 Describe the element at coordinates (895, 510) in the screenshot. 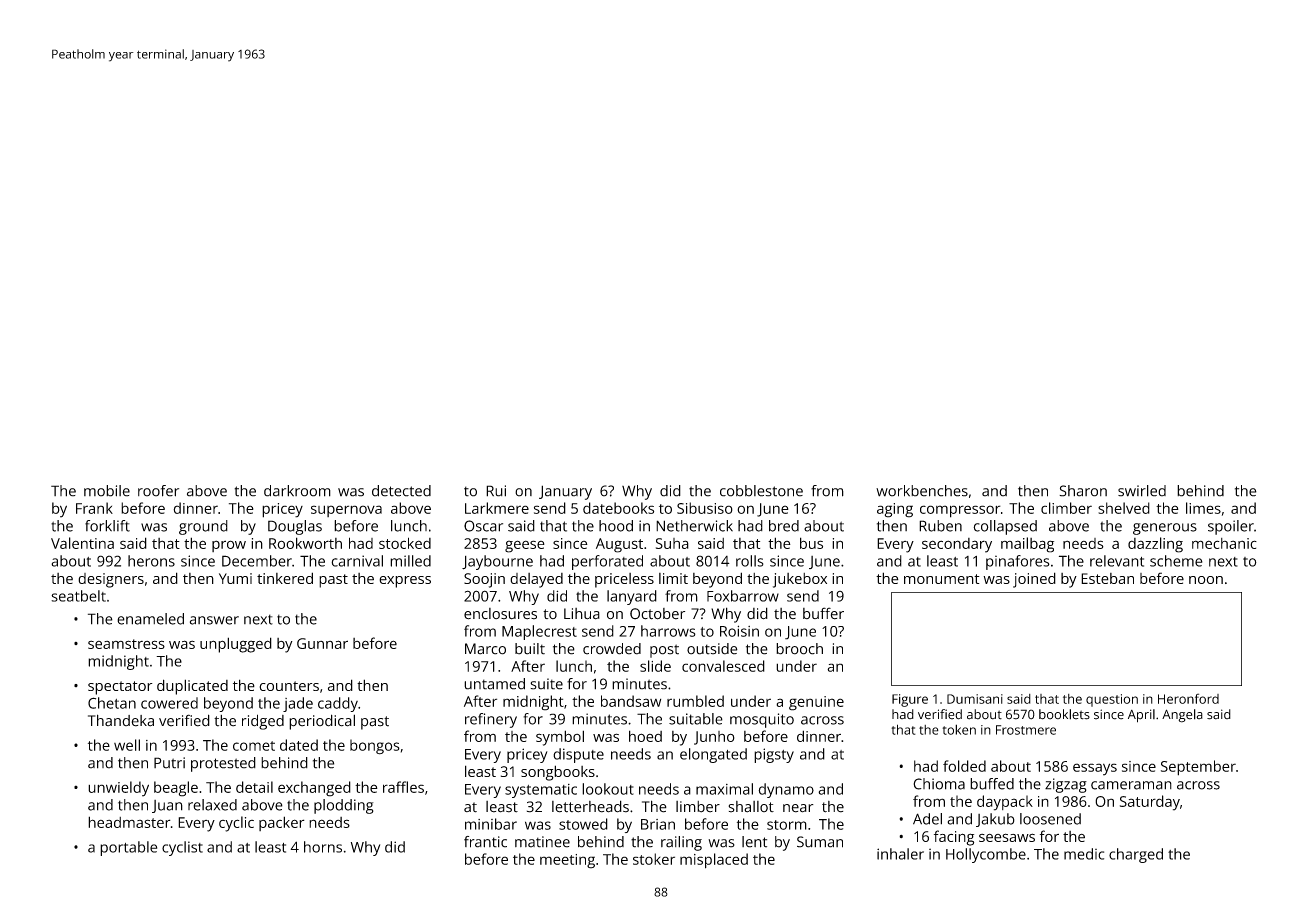

I see `aging` at that location.
